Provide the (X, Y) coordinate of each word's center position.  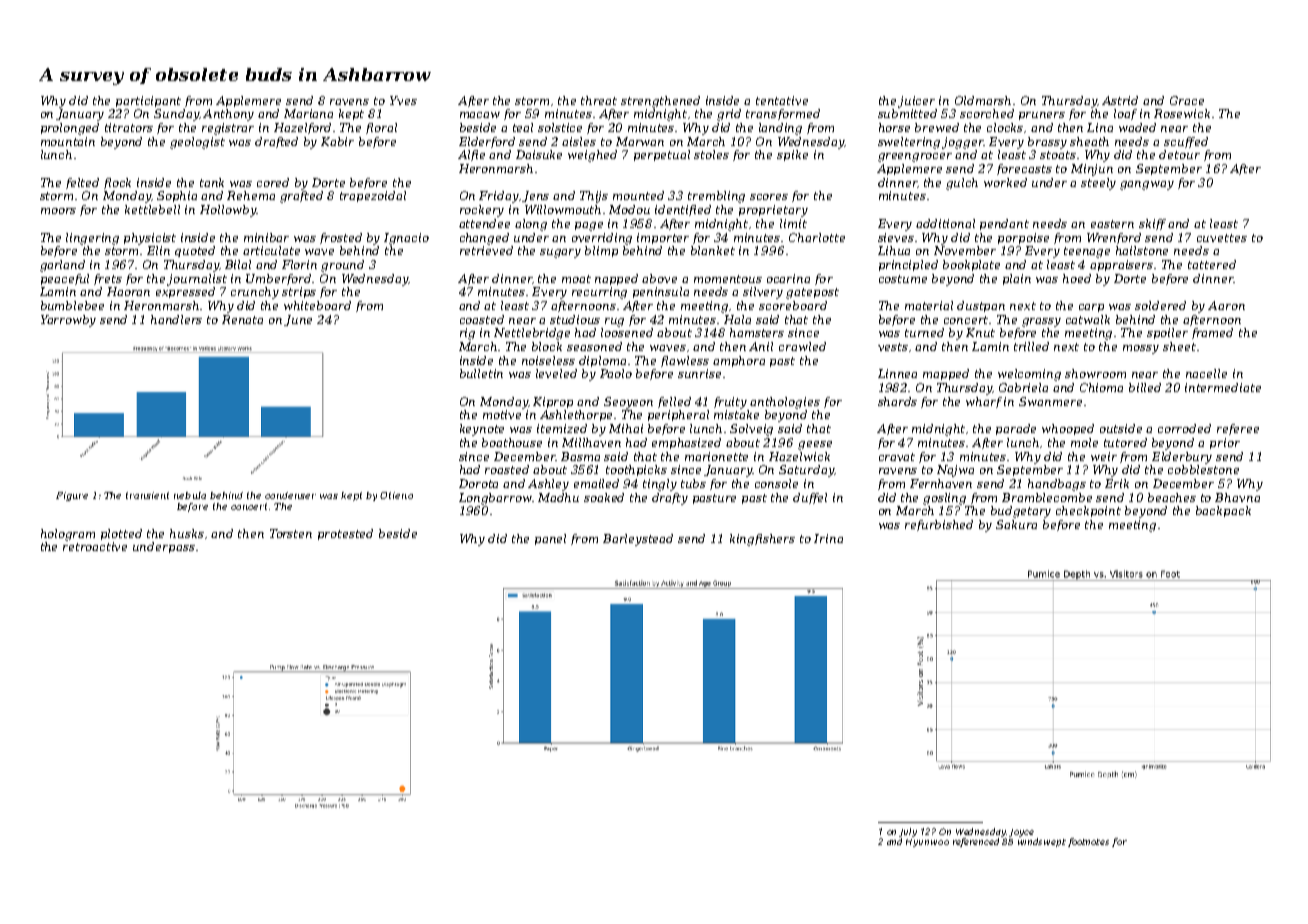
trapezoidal (373, 196)
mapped (946, 374)
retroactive (95, 546)
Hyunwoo (927, 843)
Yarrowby (68, 321)
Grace (1187, 100)
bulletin (481, 373)
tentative (782, 100)
